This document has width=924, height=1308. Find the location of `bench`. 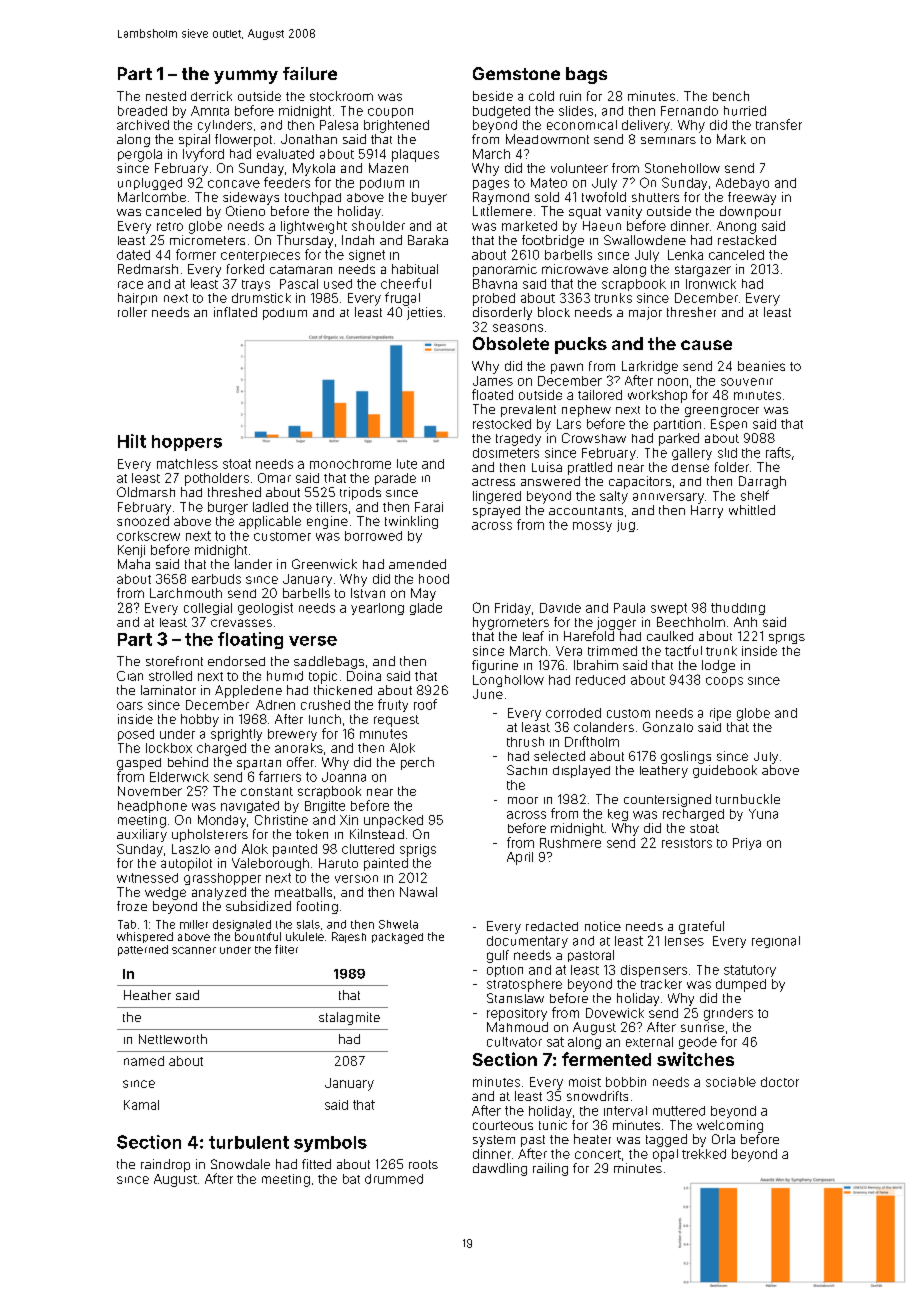

bench is located at coordinates (731, 96).
